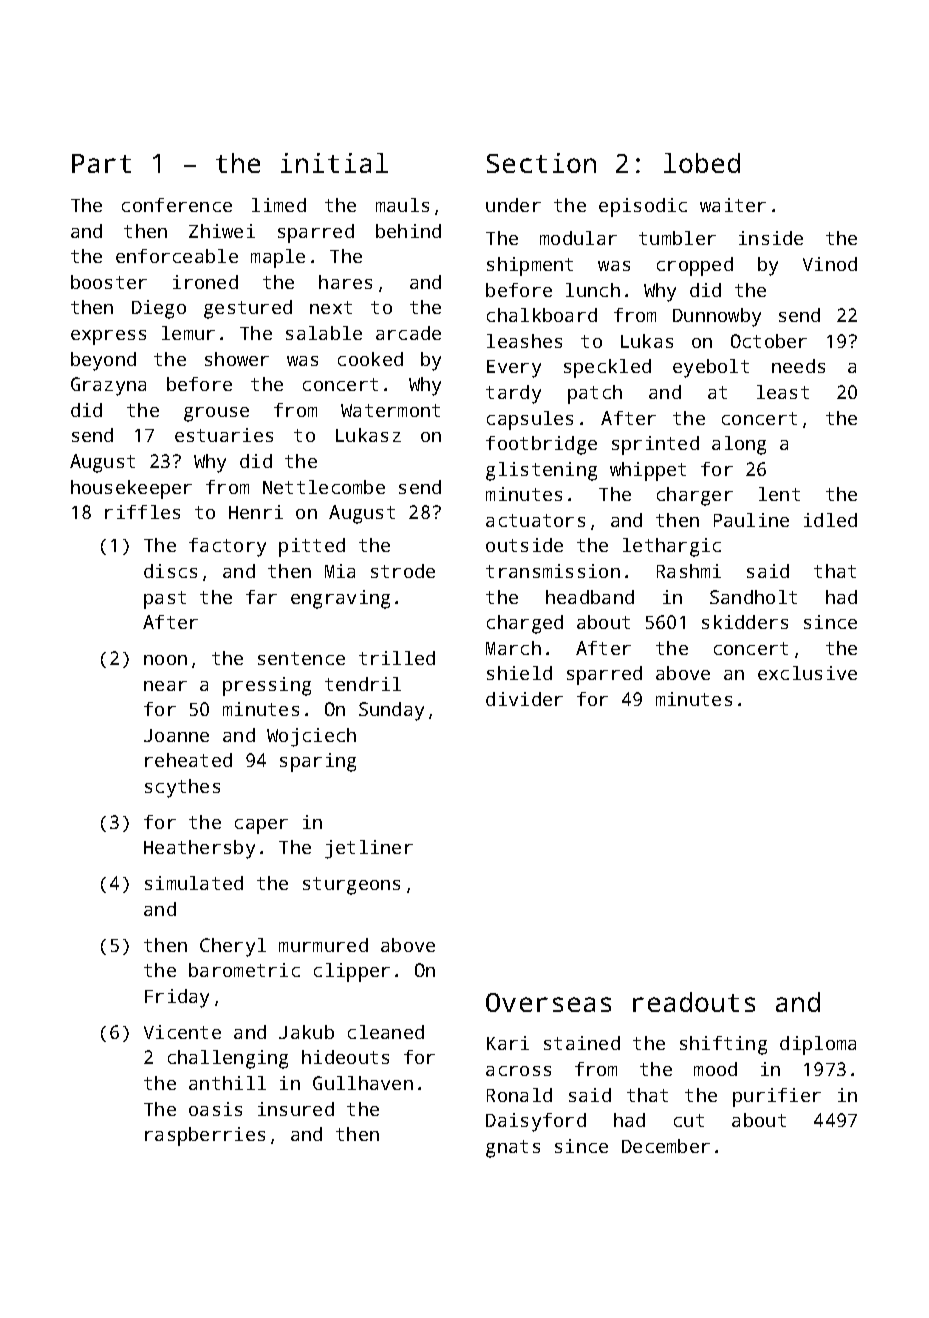  What do you see at coordinates (205, 1136) in the screenshot?
I see `raspberries` at bounding box center [205, 1136].
